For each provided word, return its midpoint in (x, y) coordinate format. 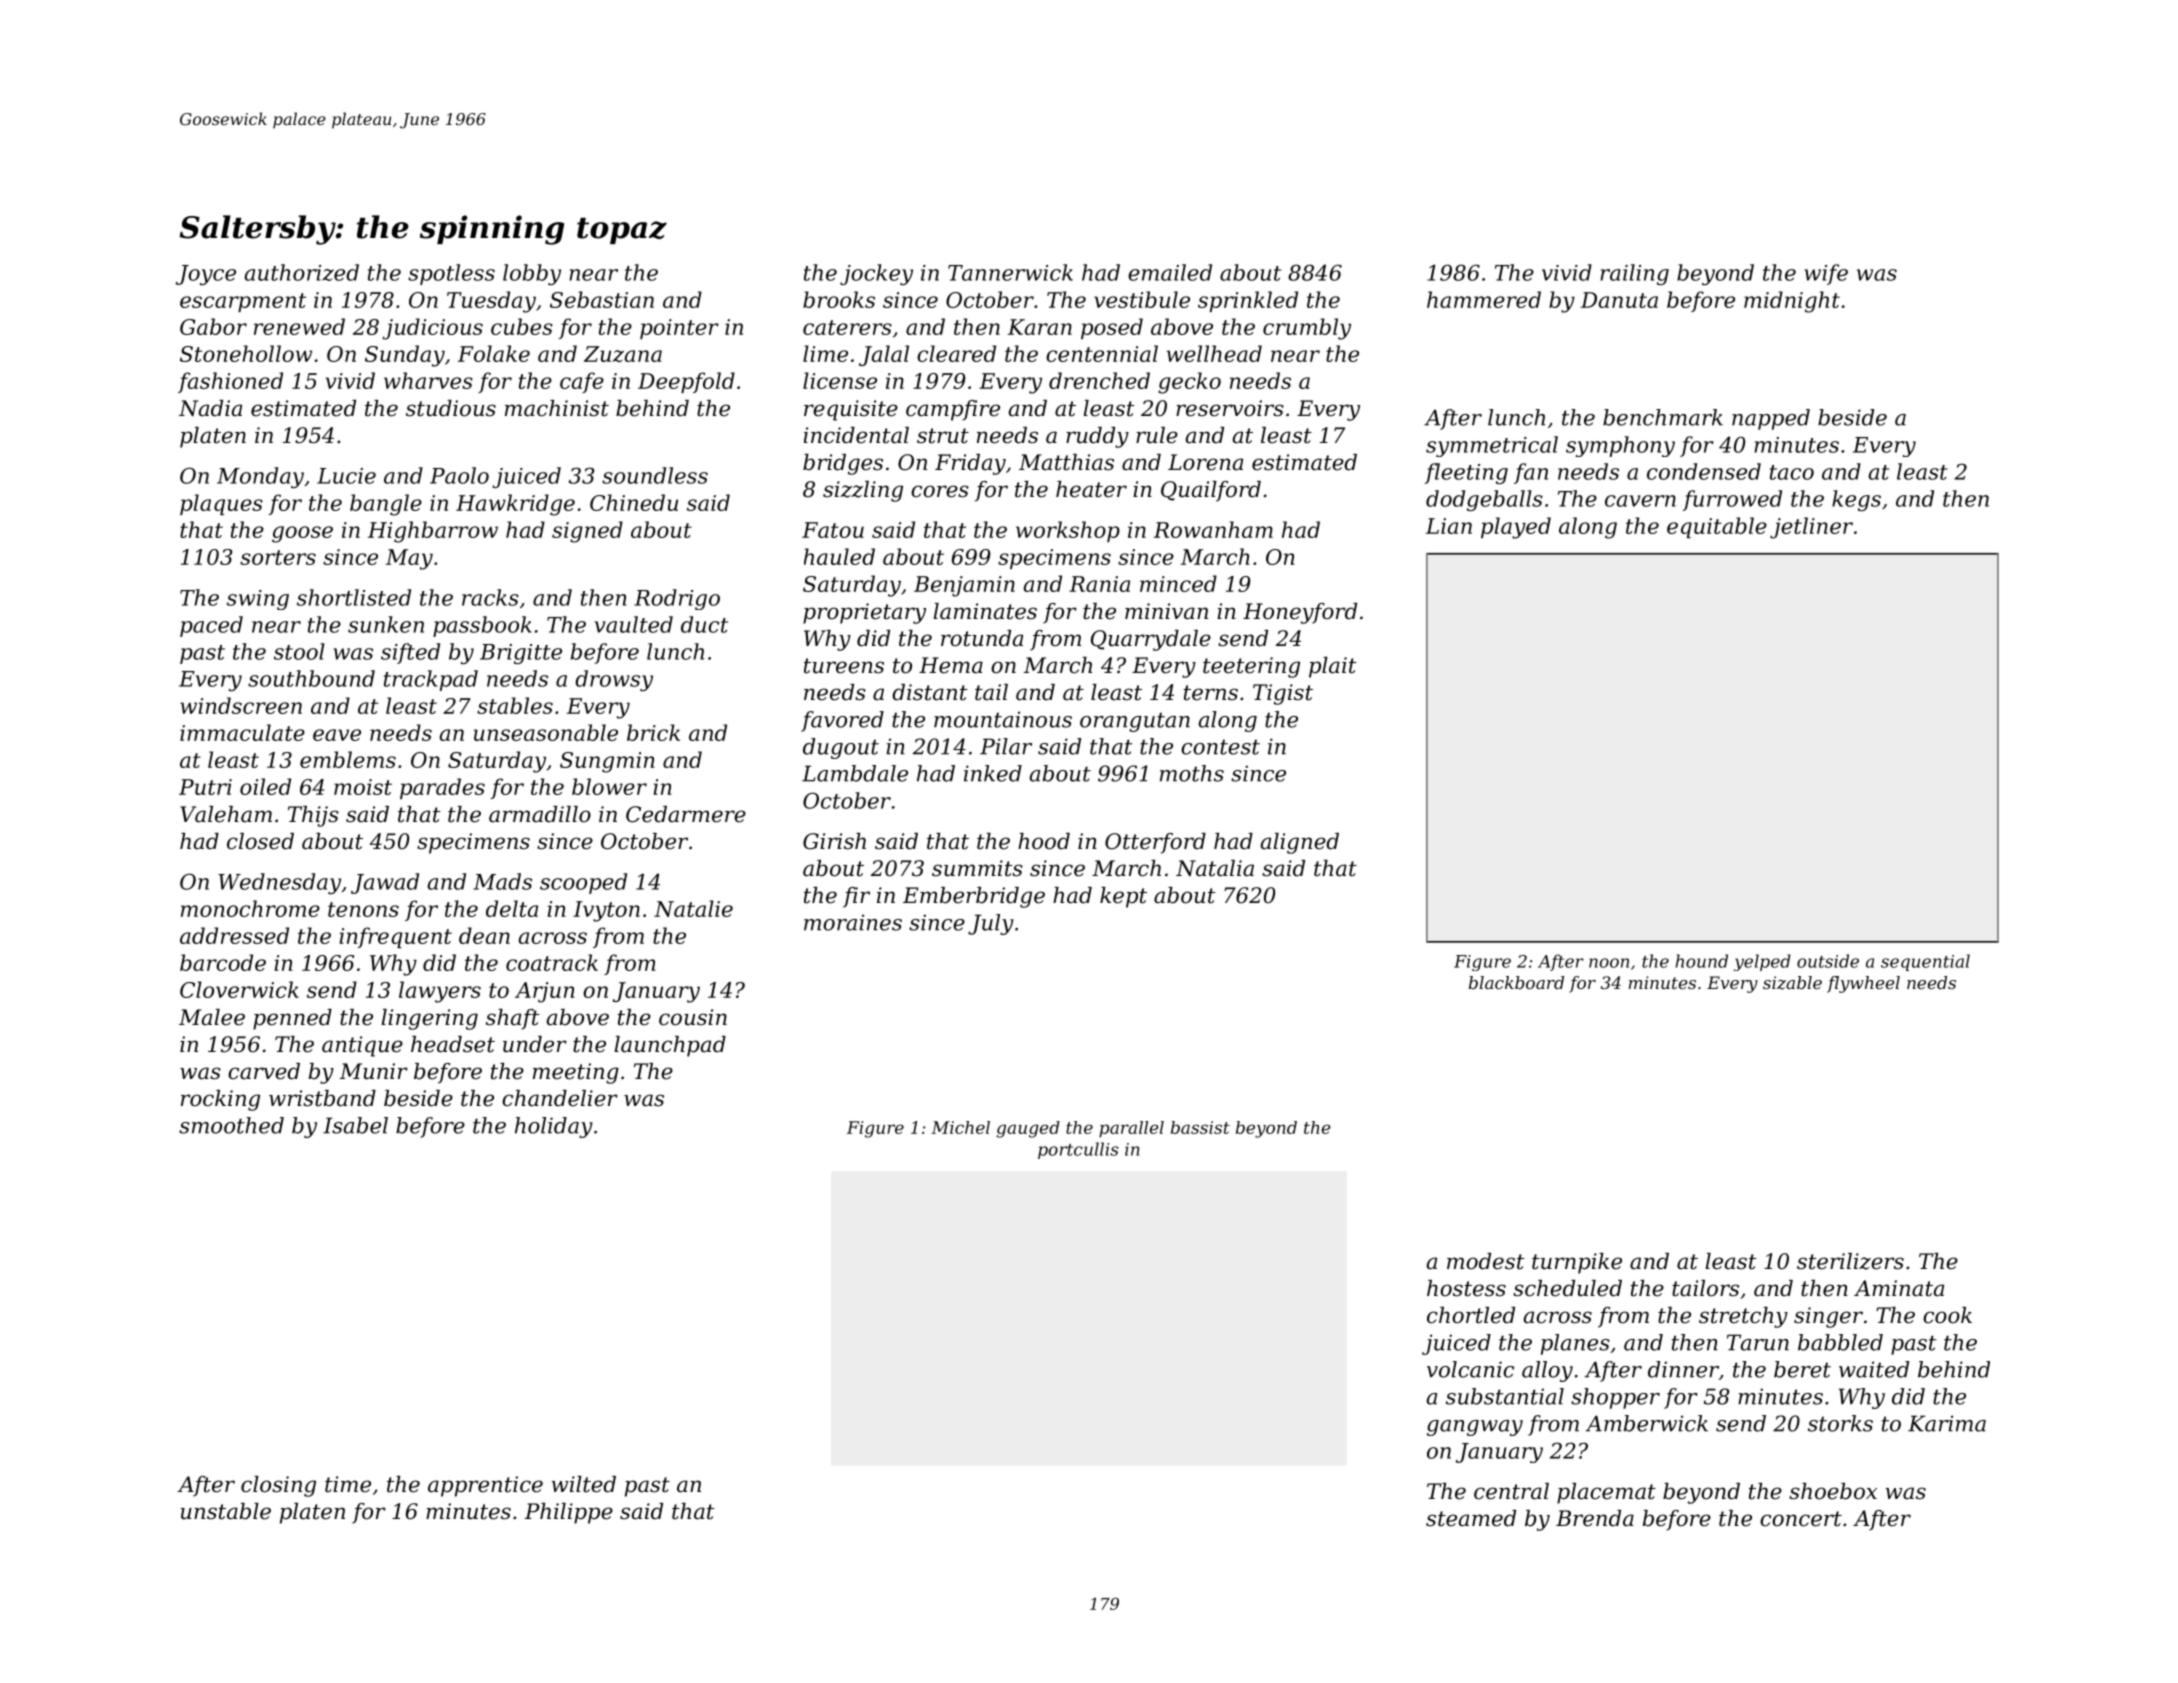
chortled (1471, 1315)
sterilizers (1850, 1261)
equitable (1717, 527)
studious (451, 408)
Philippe (569, 1513)
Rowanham (1213, 529)
